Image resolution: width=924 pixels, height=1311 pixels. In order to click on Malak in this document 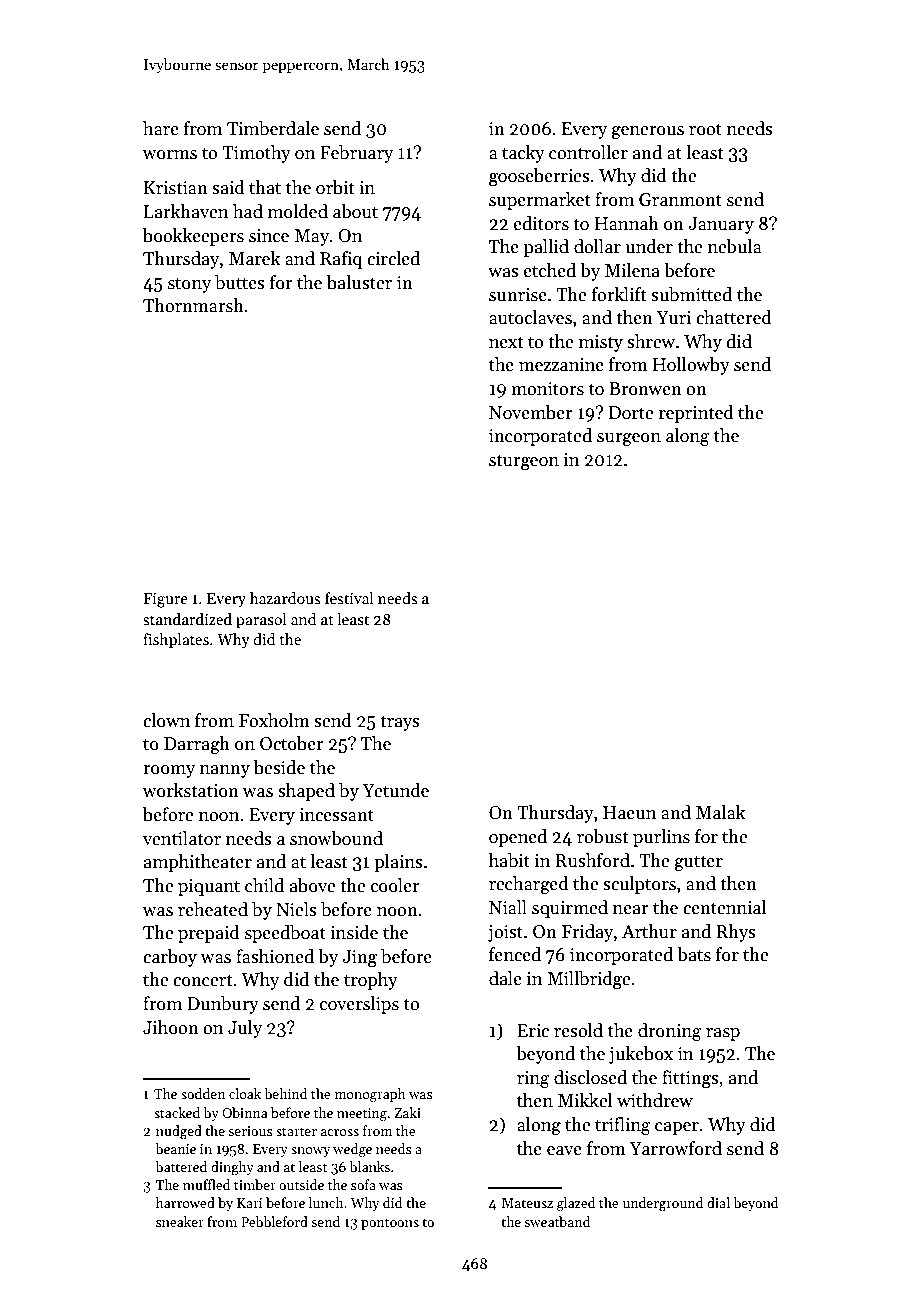, I will do `click(721, 812)`.
